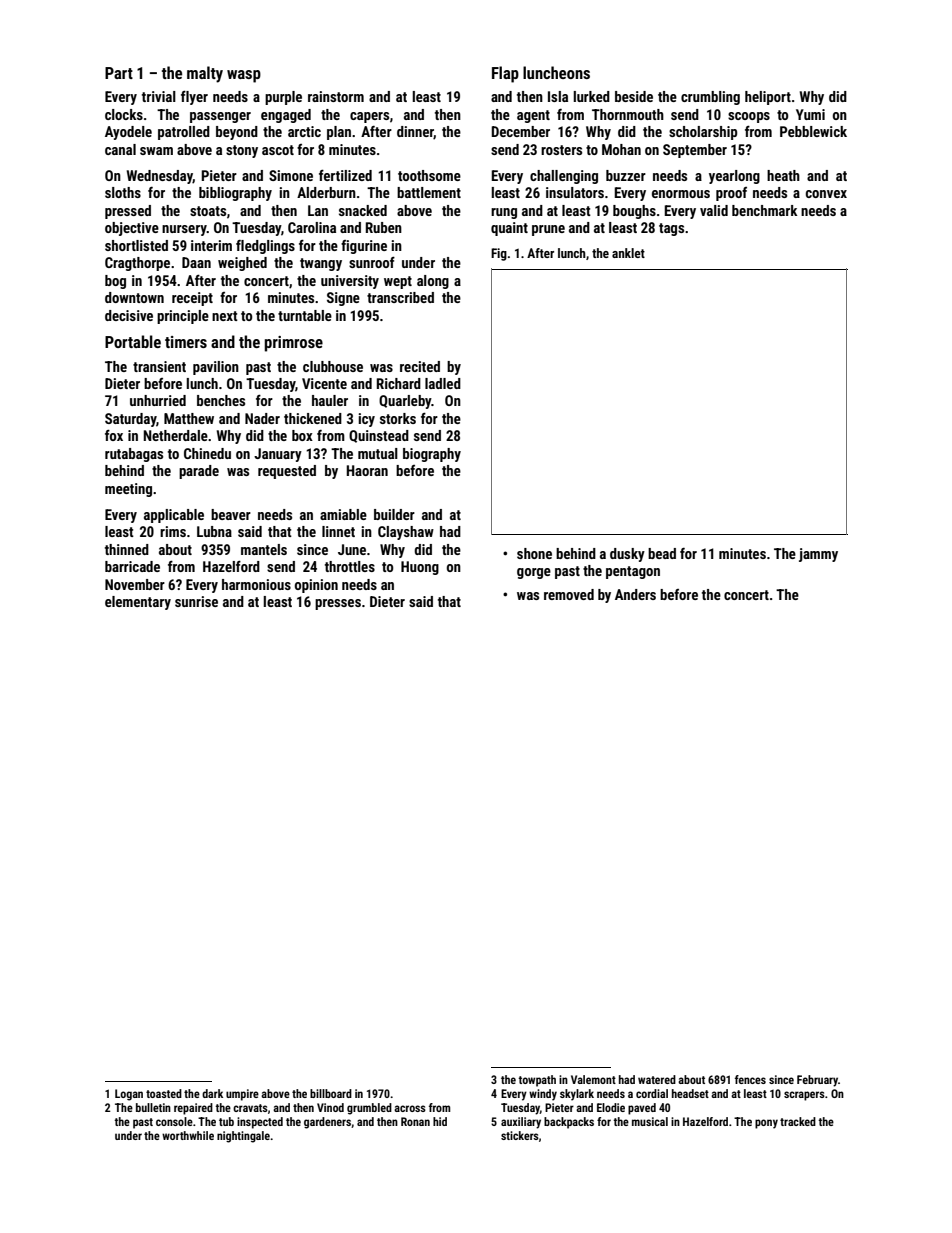 The width and height of the document is (952, 1233). What do you see at coordinates (634, 96) in the document?
I see `beside` at bounding box center [634, 96].
